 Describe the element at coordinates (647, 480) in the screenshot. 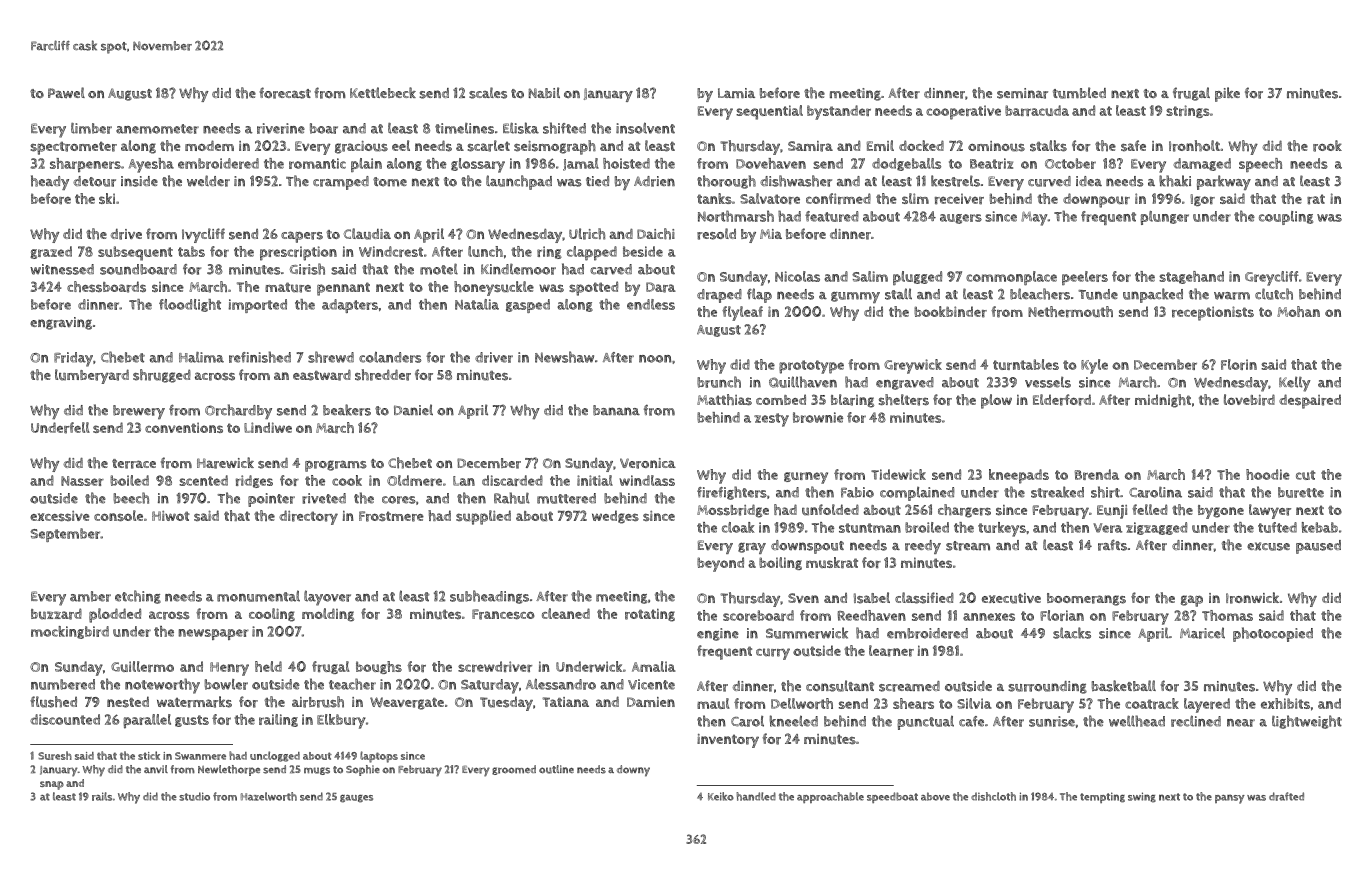

I see `windlass` at that location.
